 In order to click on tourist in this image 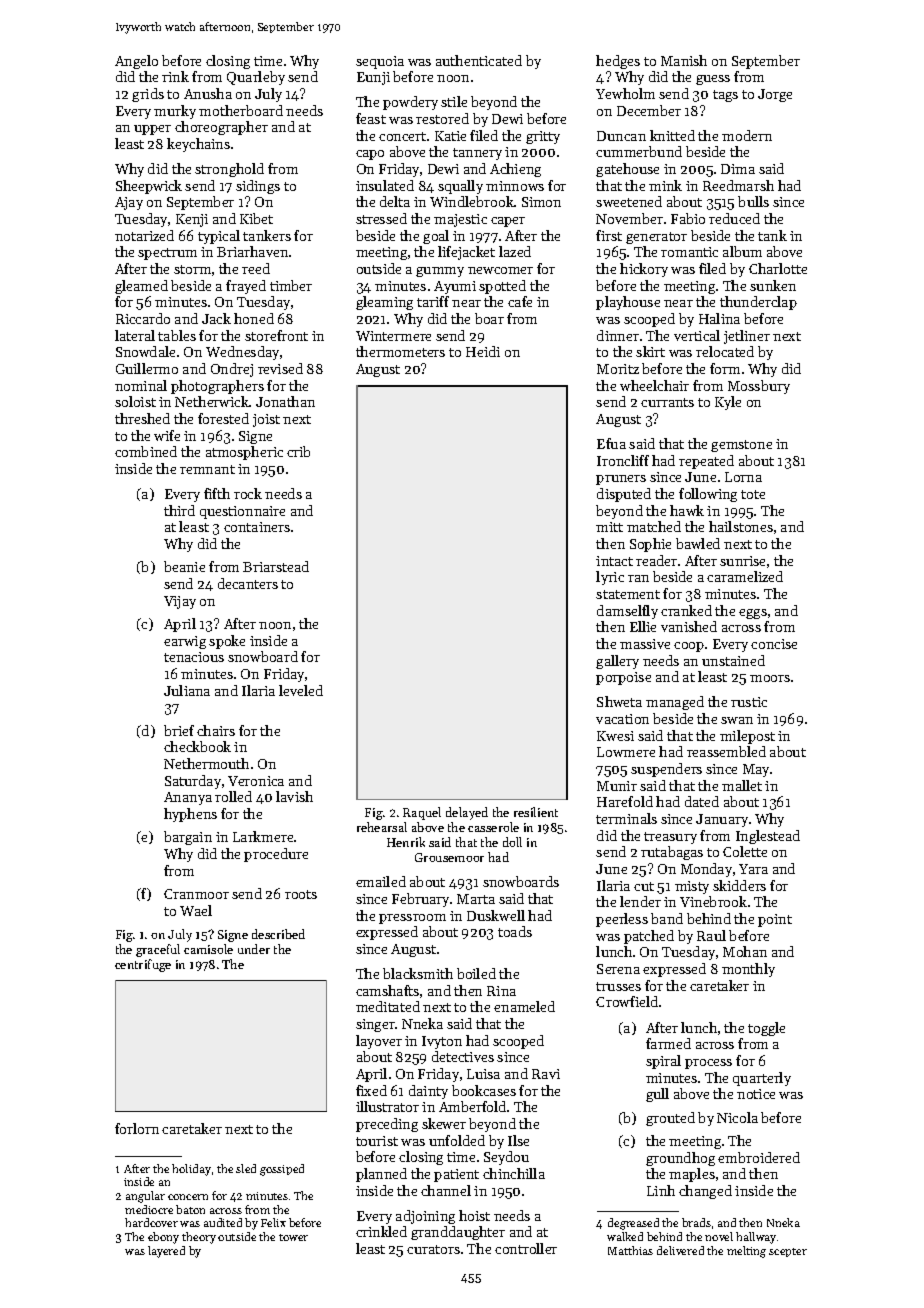, I will do `click(377, 1141)`.
